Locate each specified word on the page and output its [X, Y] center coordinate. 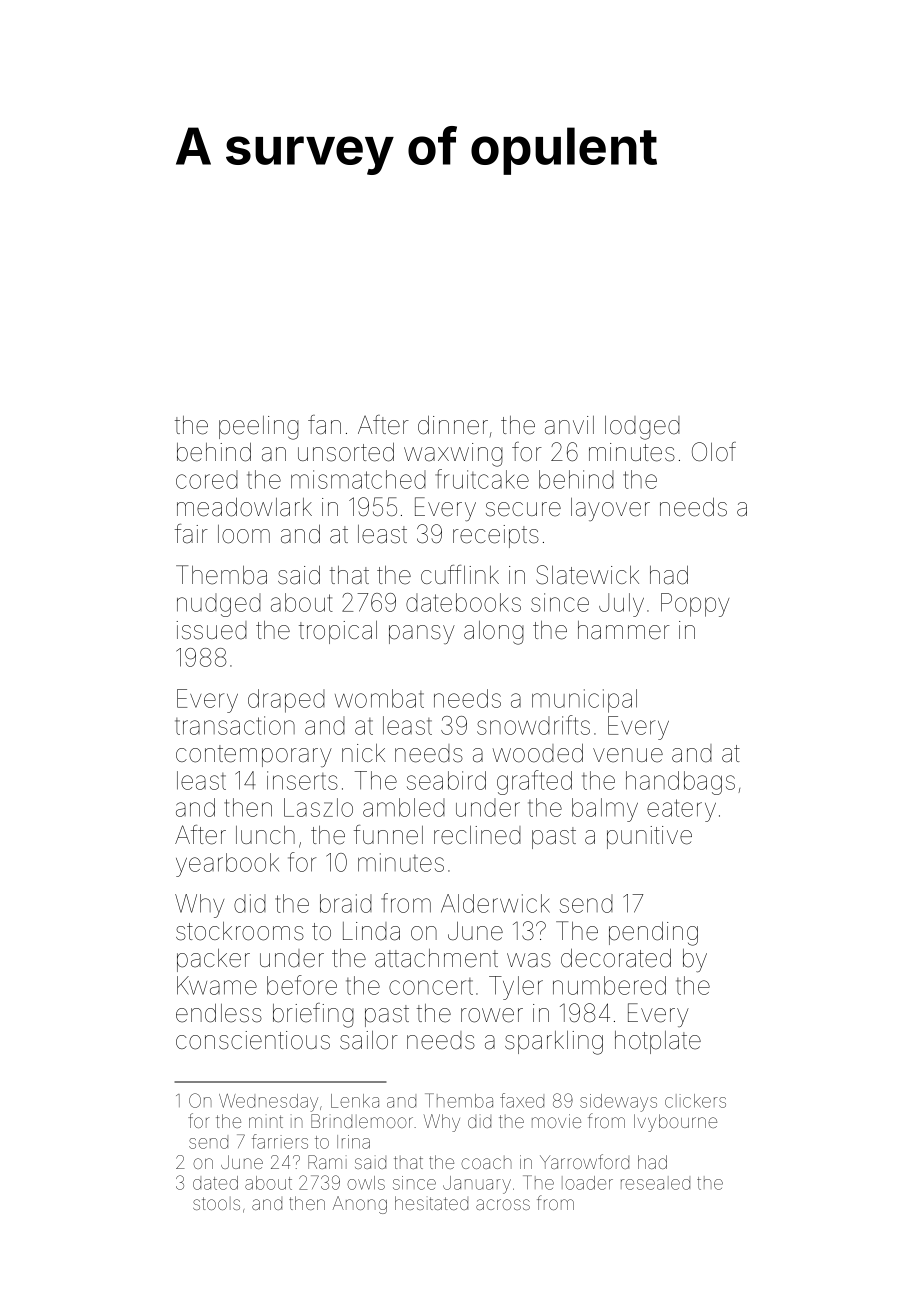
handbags [680, 783]
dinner [453, 425]
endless [219, 1013]
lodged [642, 428]
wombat [379, 698]
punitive [649, 837]
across [503, 1204]
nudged [219, 605]
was [529, 960]
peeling [259, 428]
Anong [360, 1205]
